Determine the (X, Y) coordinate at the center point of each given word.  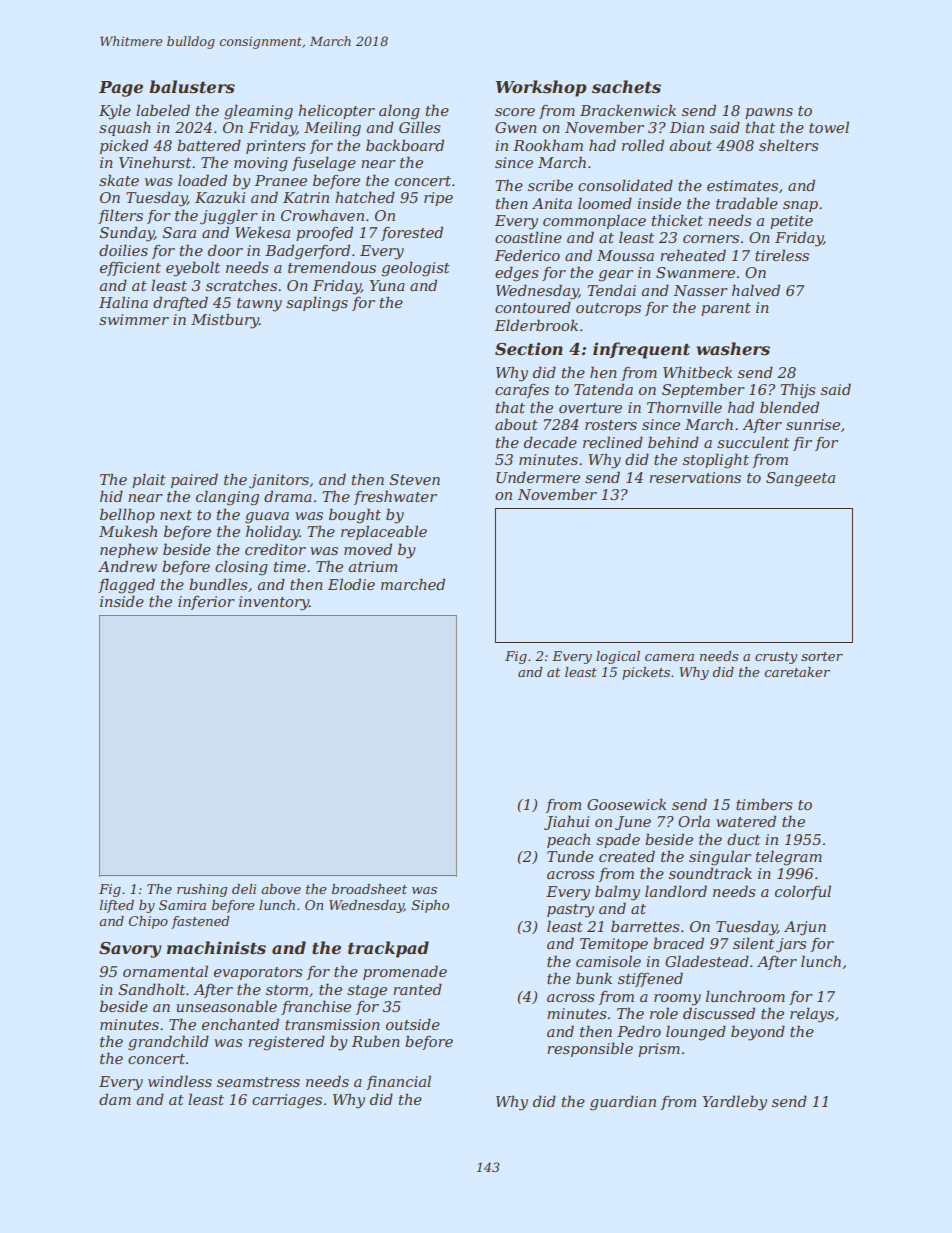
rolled (643, 145)
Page (121, 89)
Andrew (127, 566)
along (399, 112)
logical (618, 657)
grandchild (168, 1043)
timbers (764, 804)
